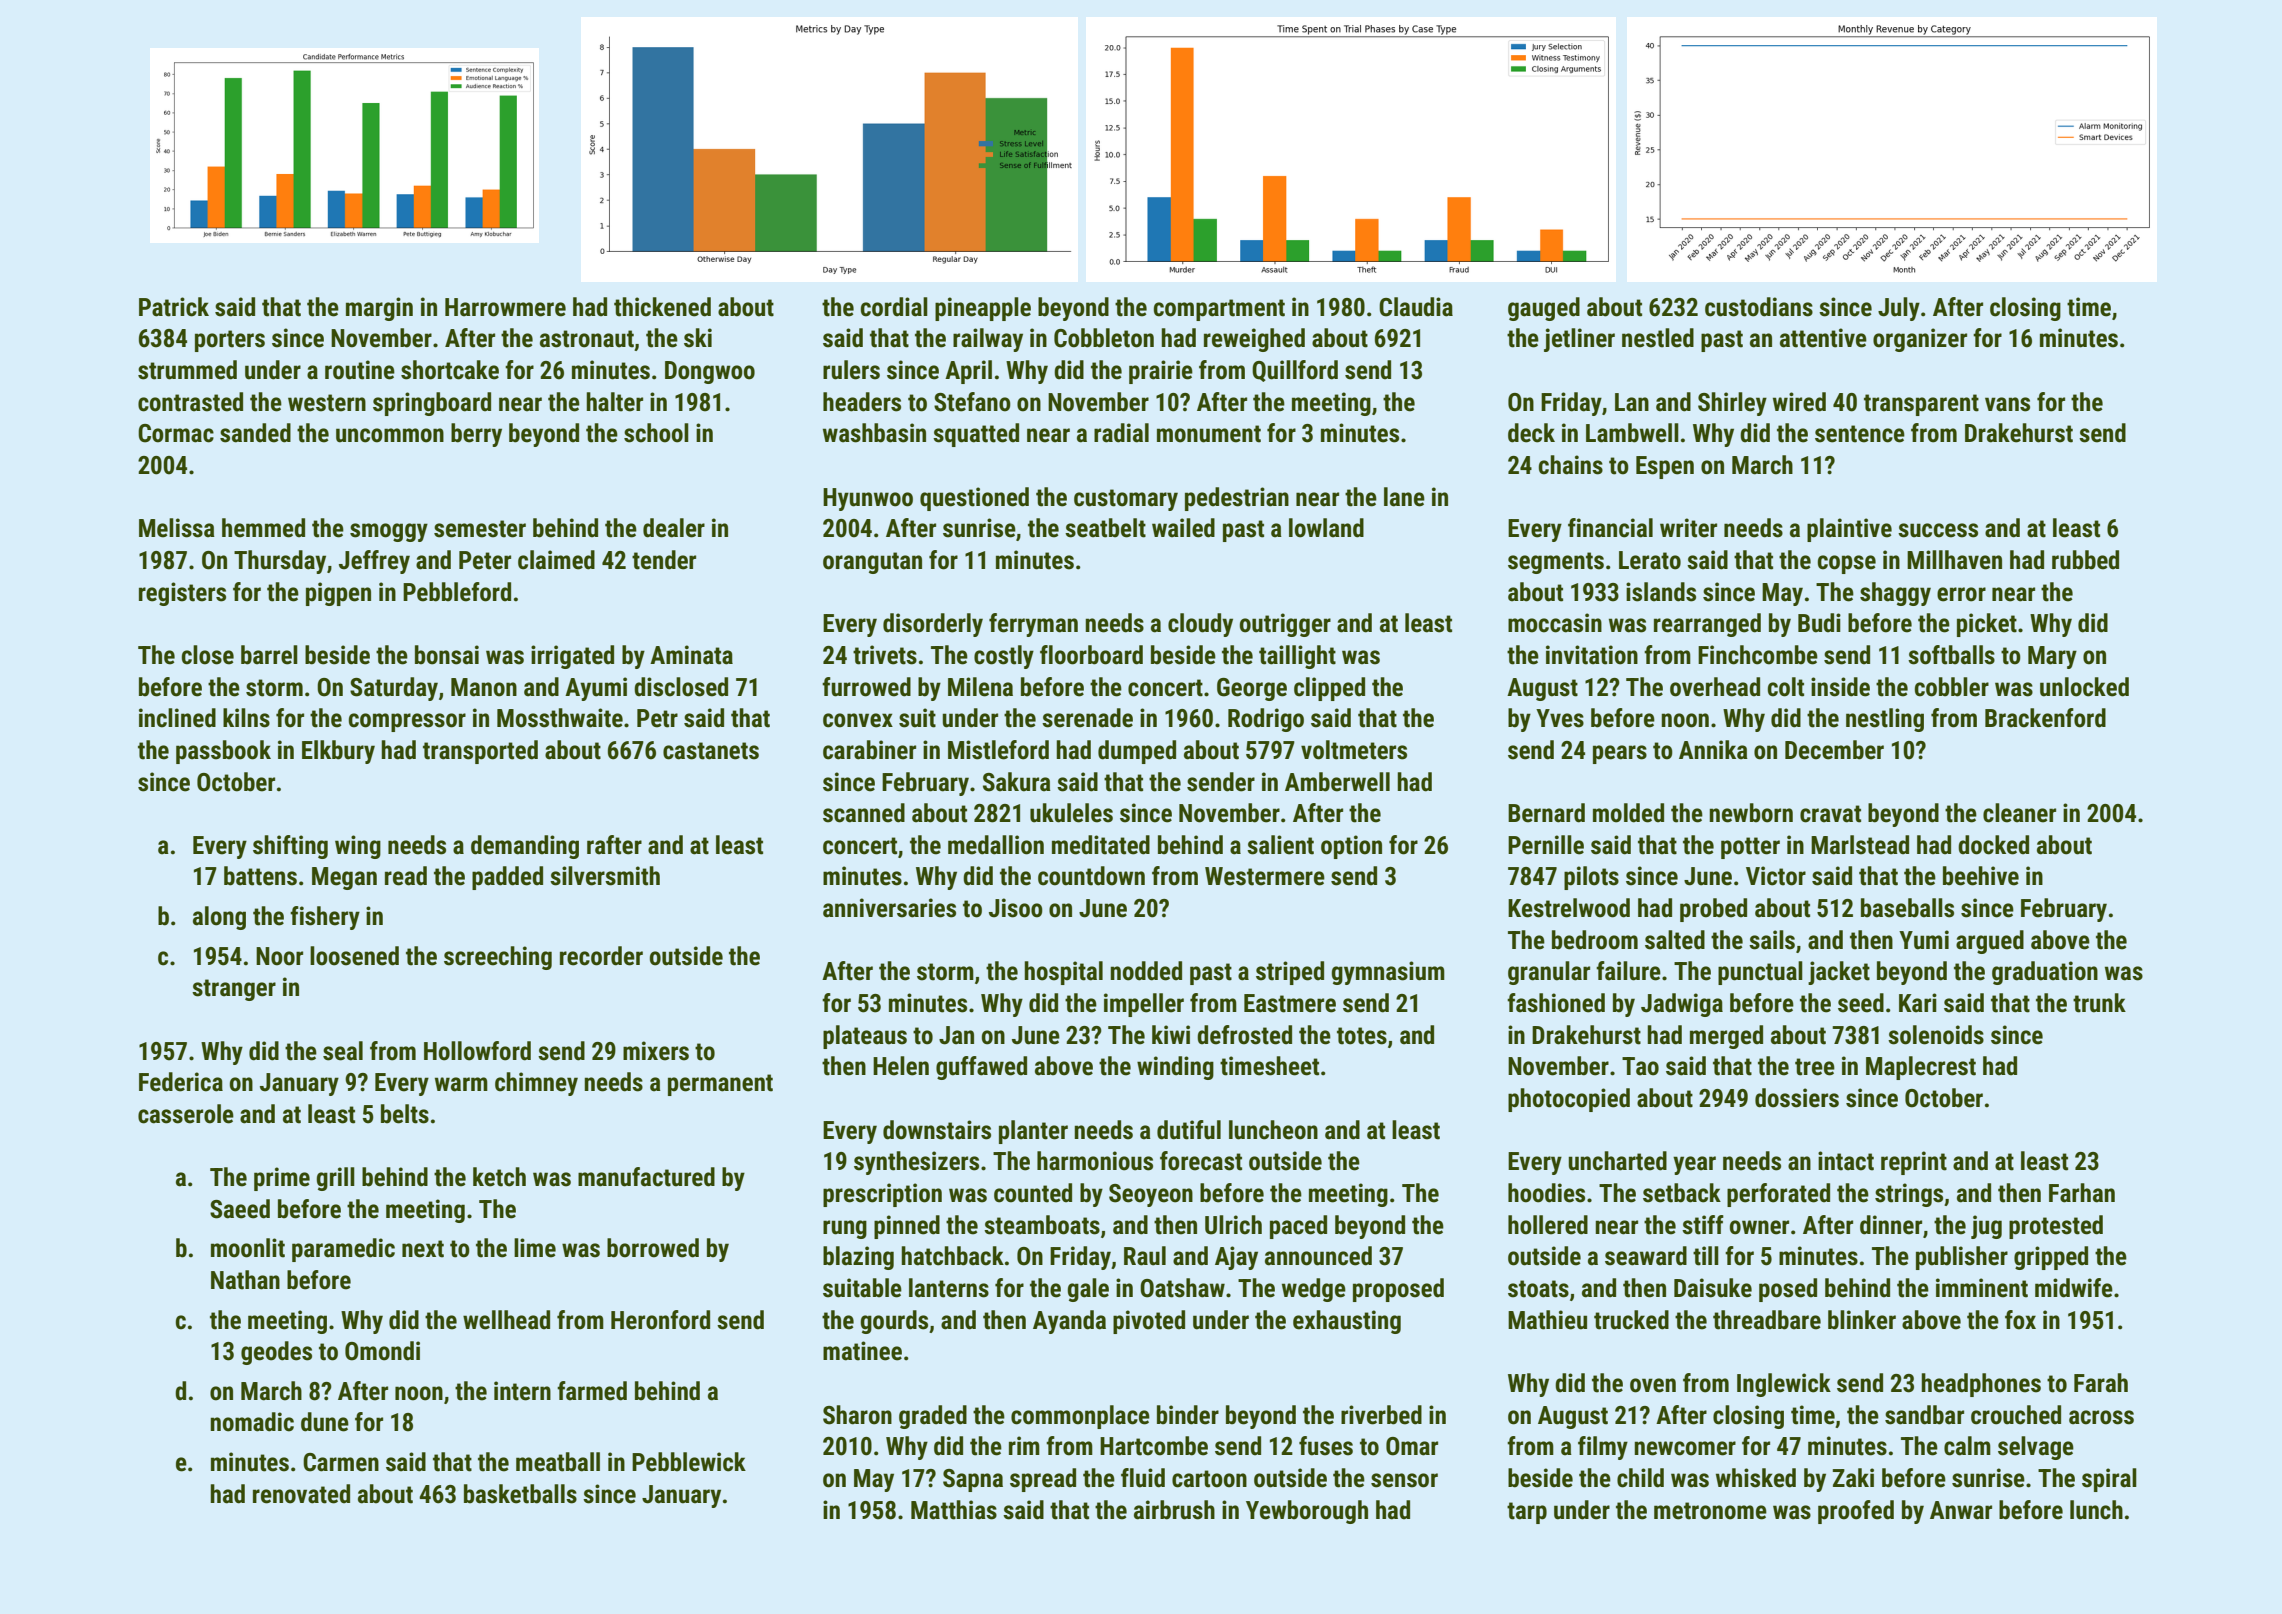 The width and height of the image is (2282, 1614). Describe the element at coordinates (252, 1422) in the image. I see `nomadic` at that location.
